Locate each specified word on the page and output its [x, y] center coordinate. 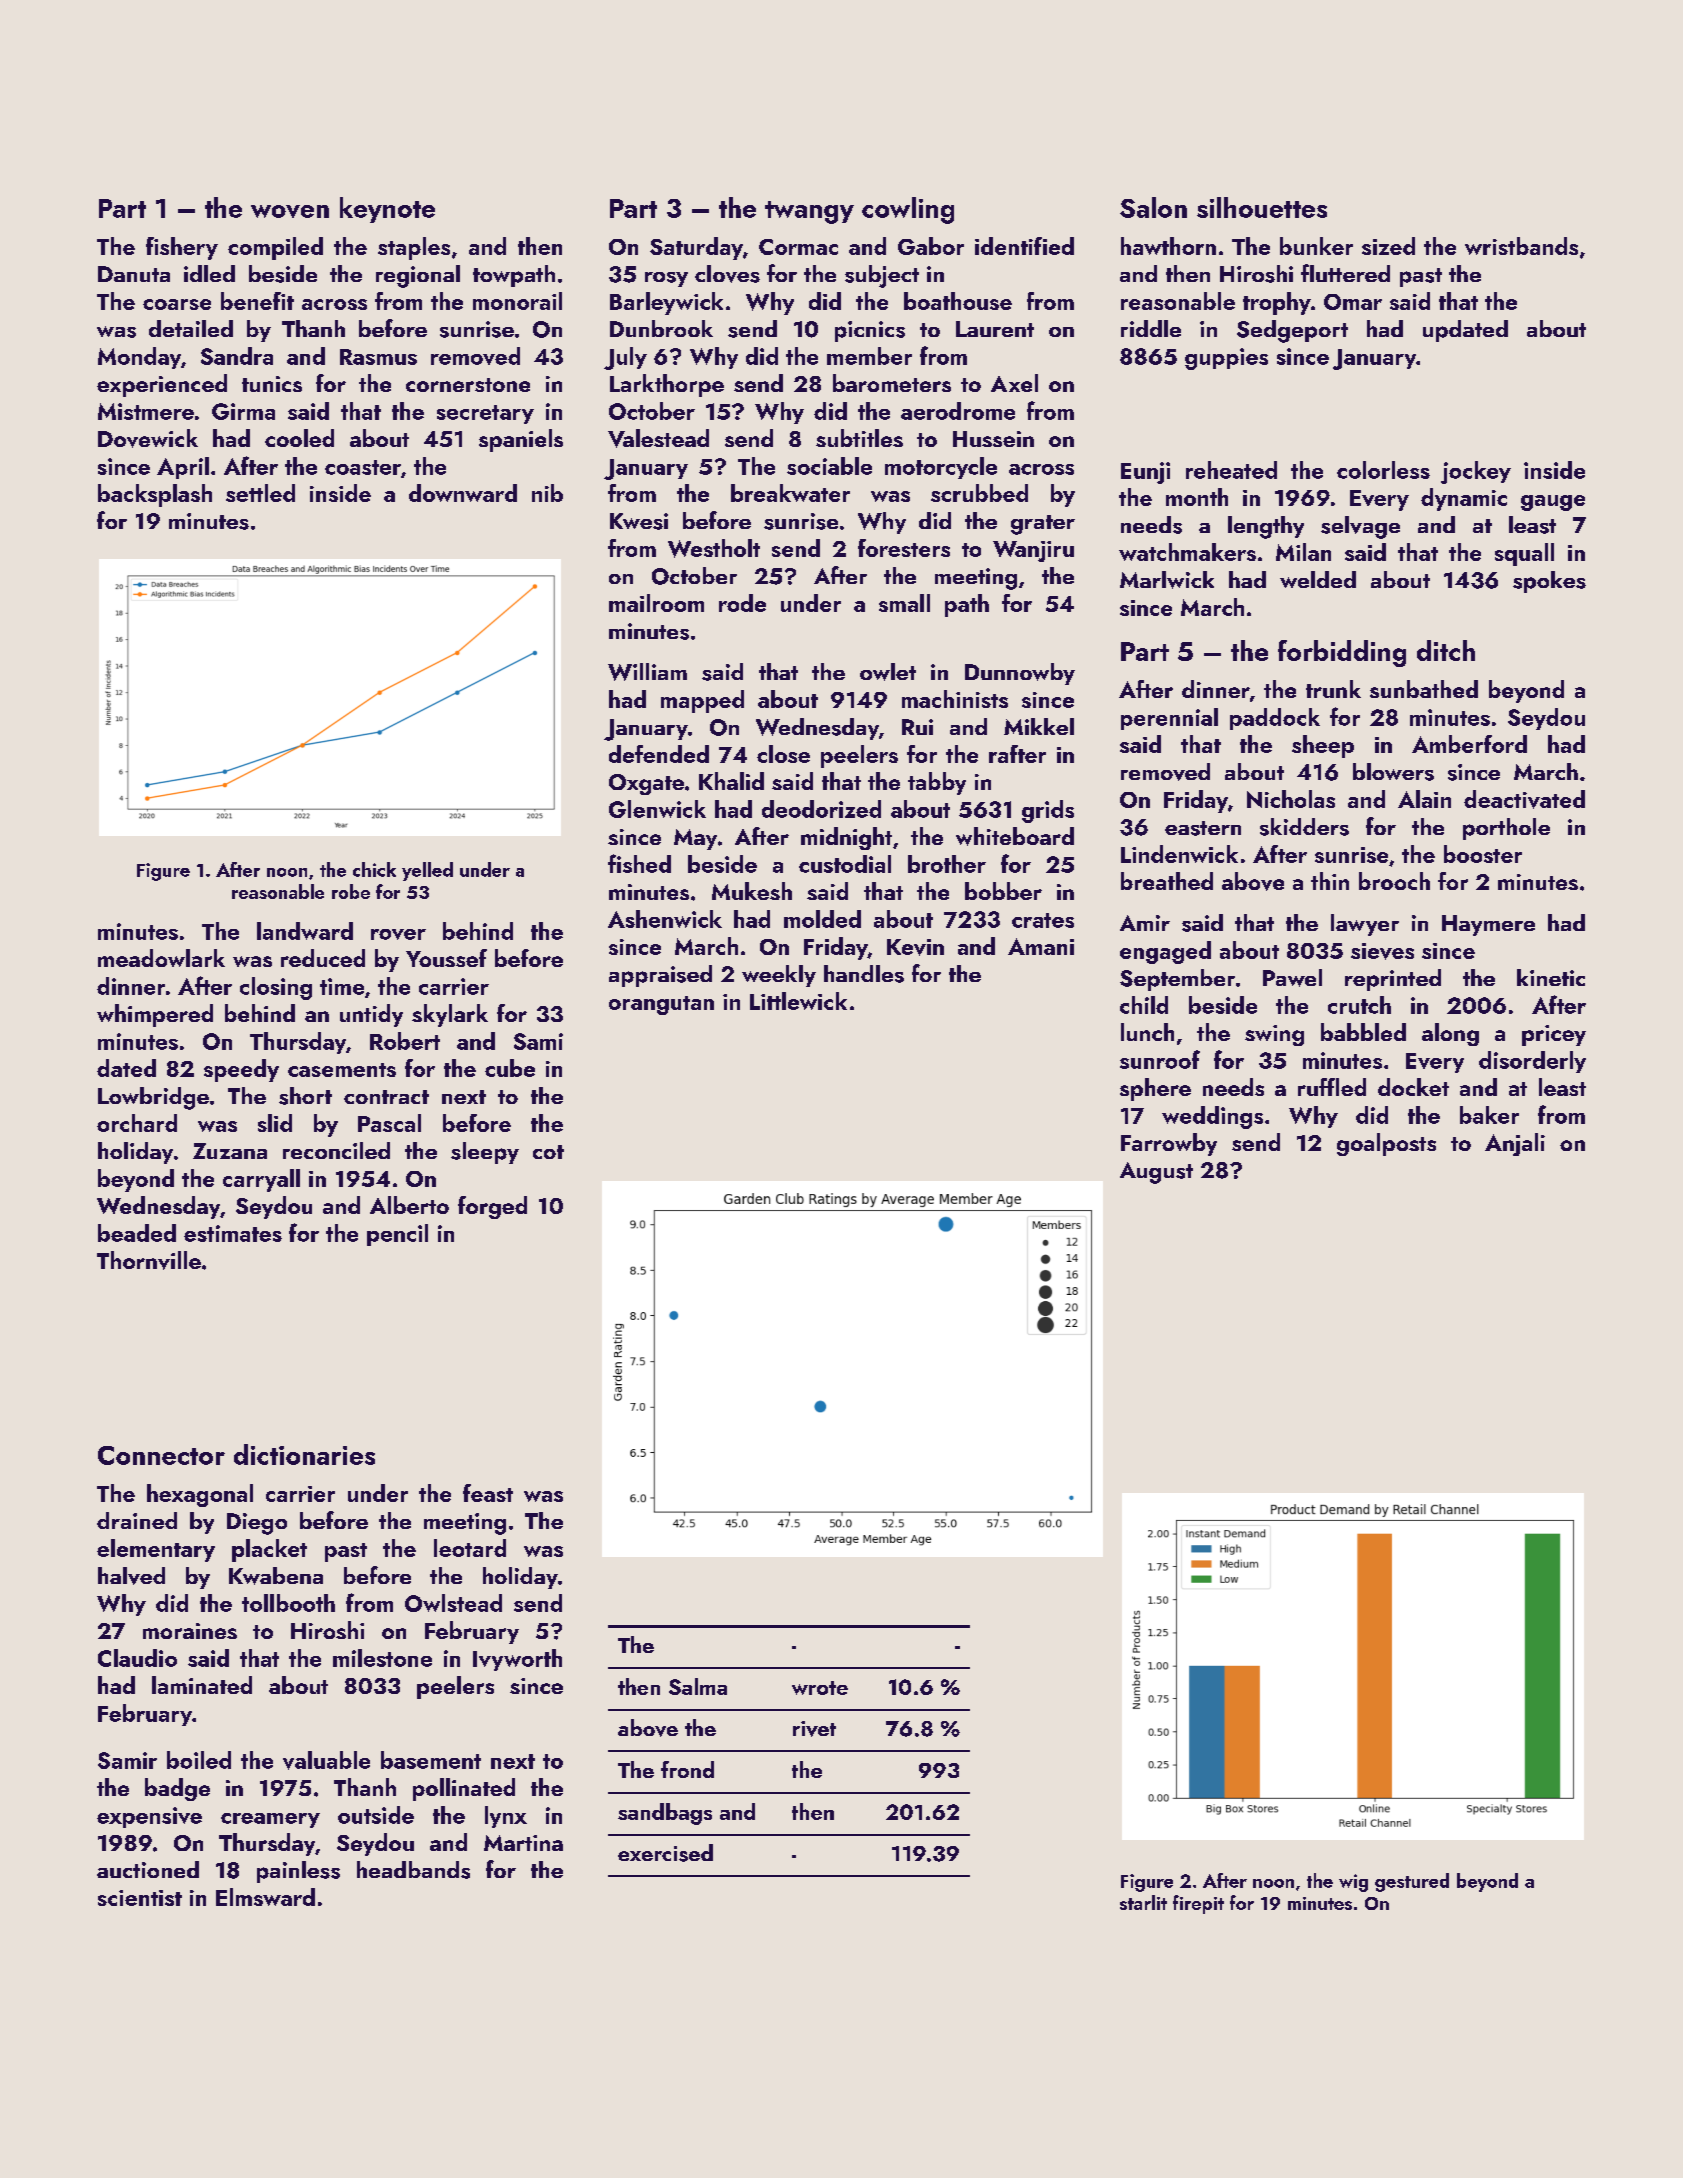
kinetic [1551, 977]
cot [548, 1152]
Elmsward [265, 1897]
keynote [387, 210]
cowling [908, 210]
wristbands [1521, 246]
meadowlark [161, 958]
